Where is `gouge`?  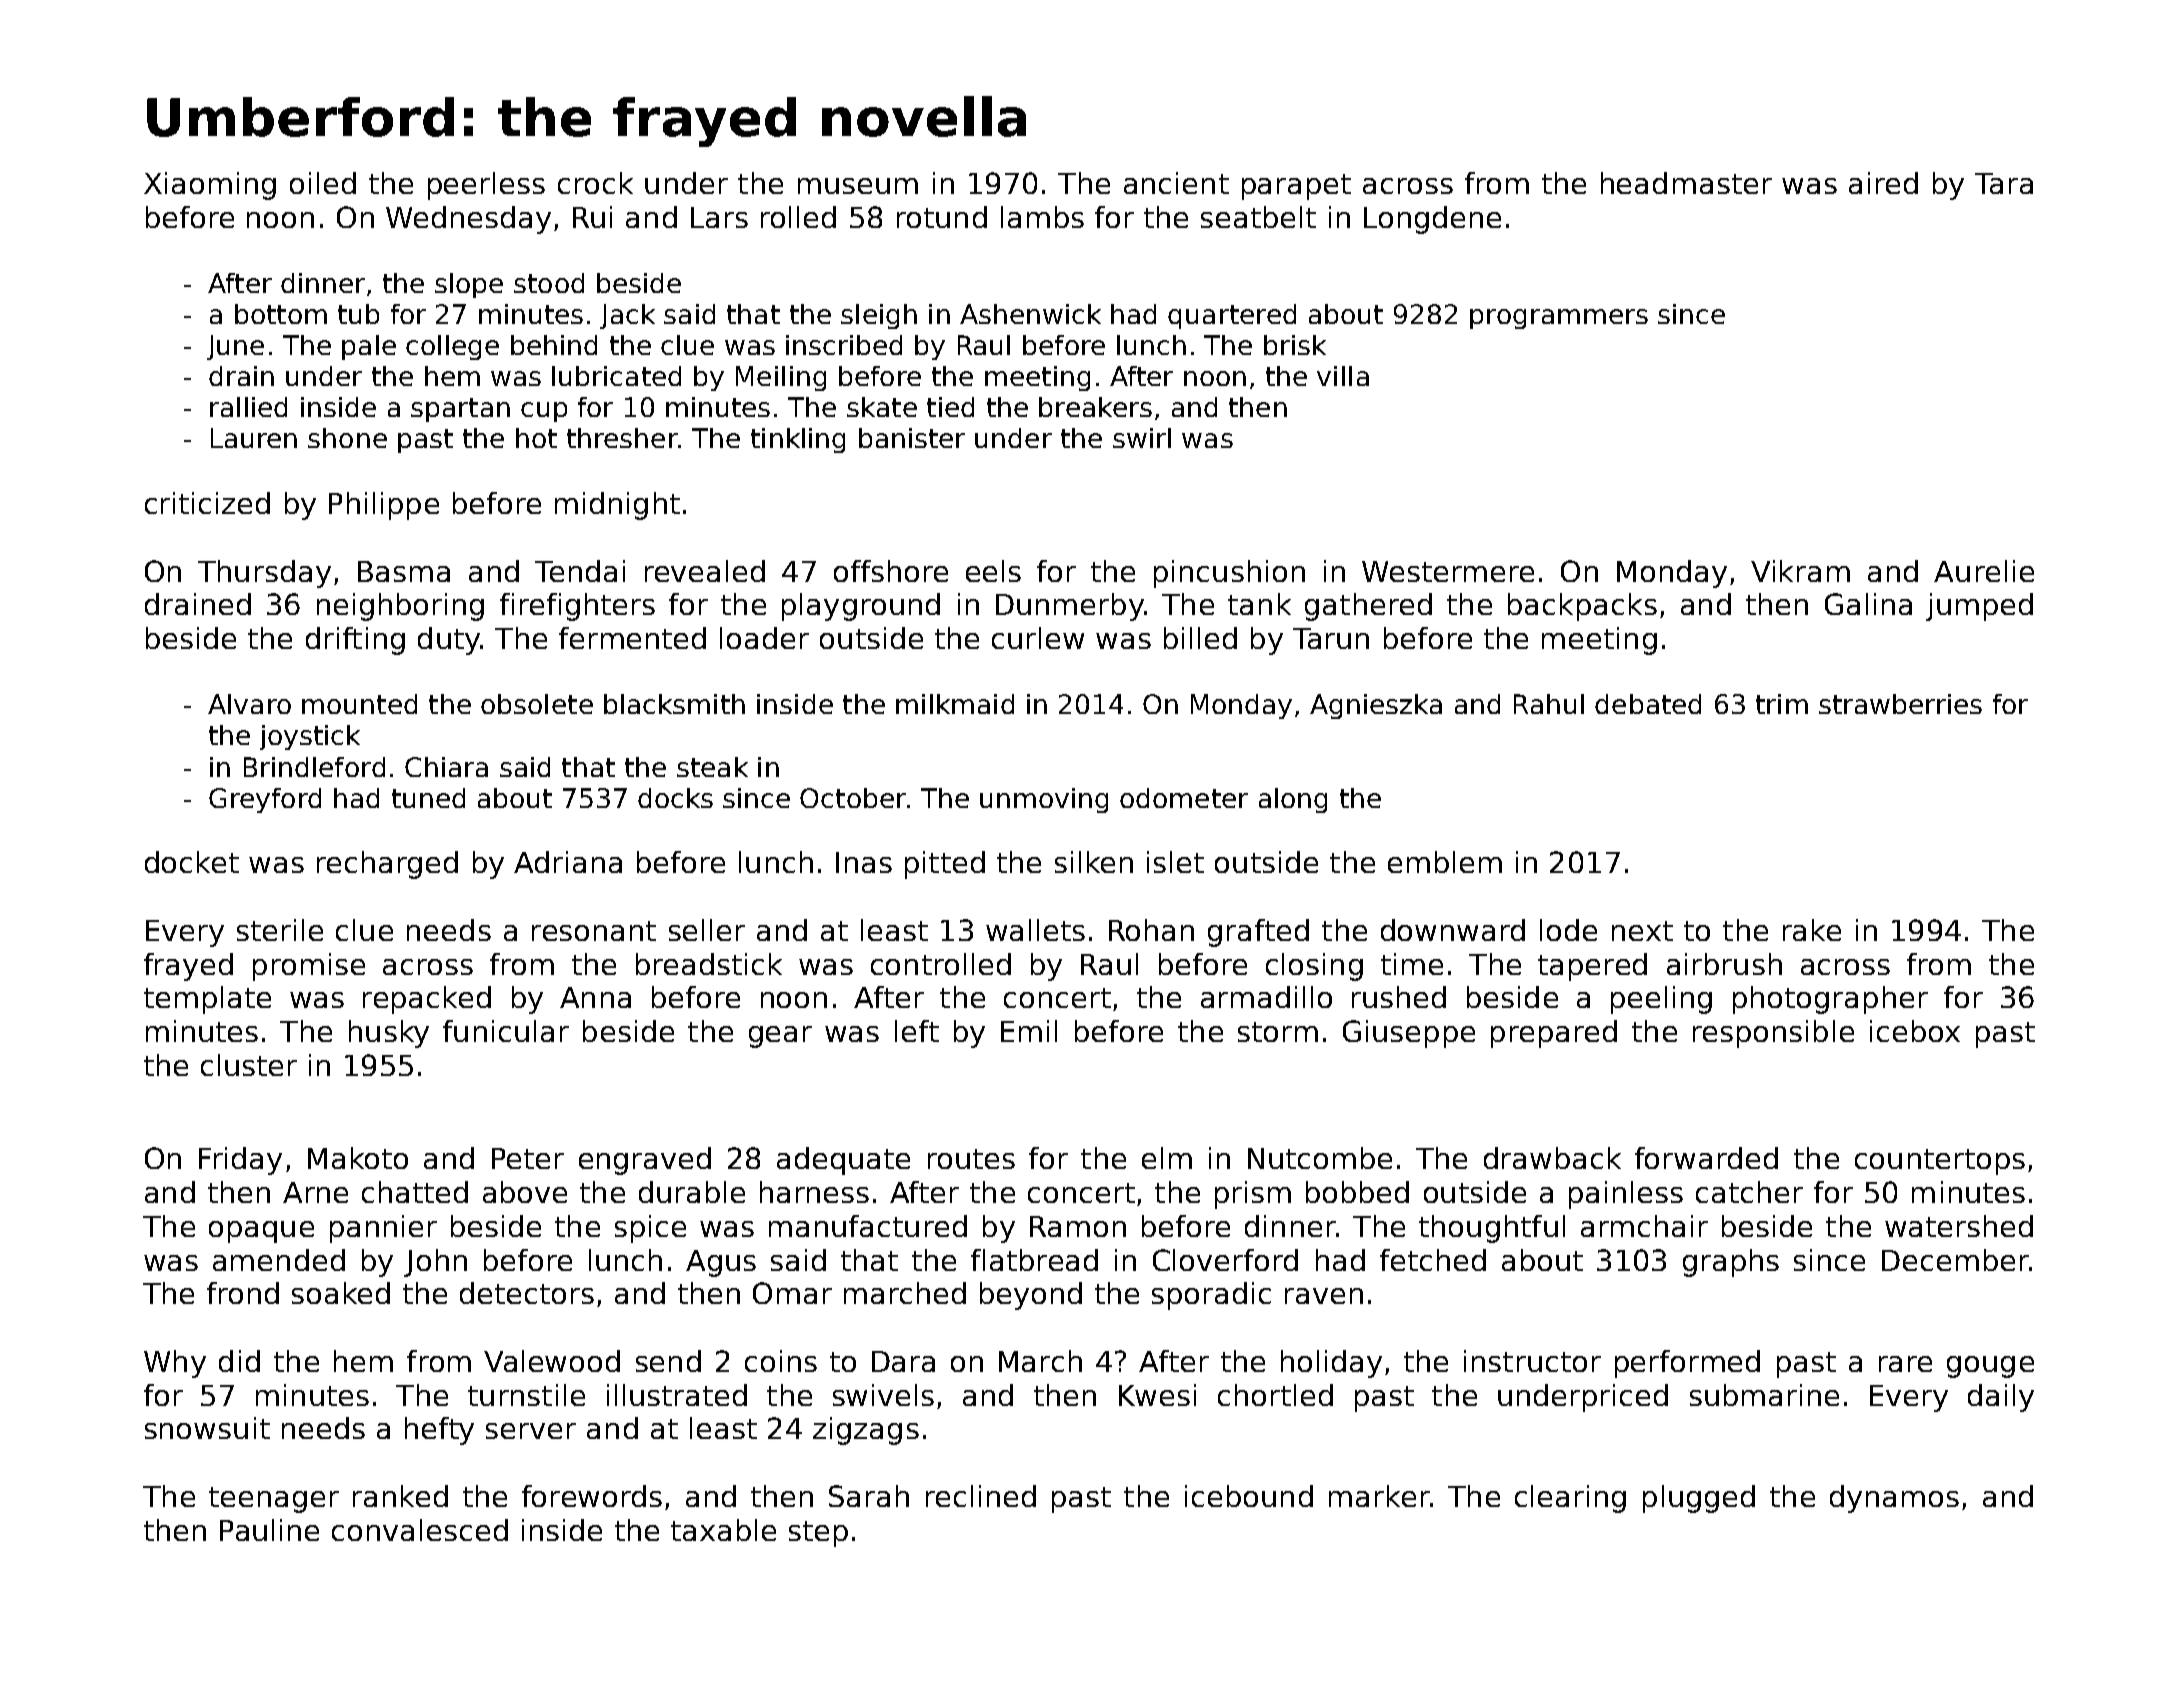 gouge is located at coordinates (1990, 1367).
